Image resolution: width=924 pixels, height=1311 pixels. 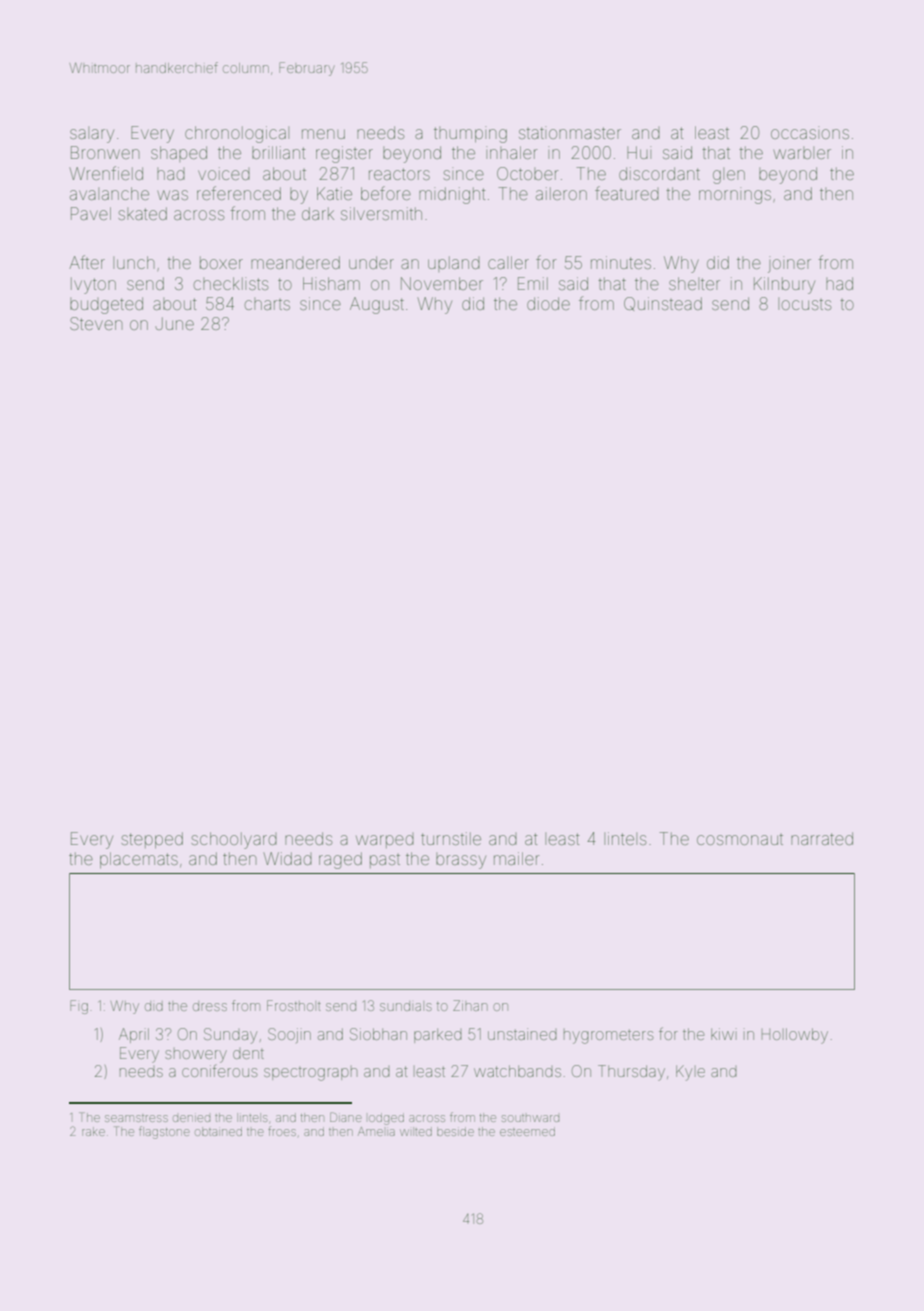 What do you see at coordinates (96, 323) in the screenshot?
I see `Steven` at bounding box center [96, 323].
